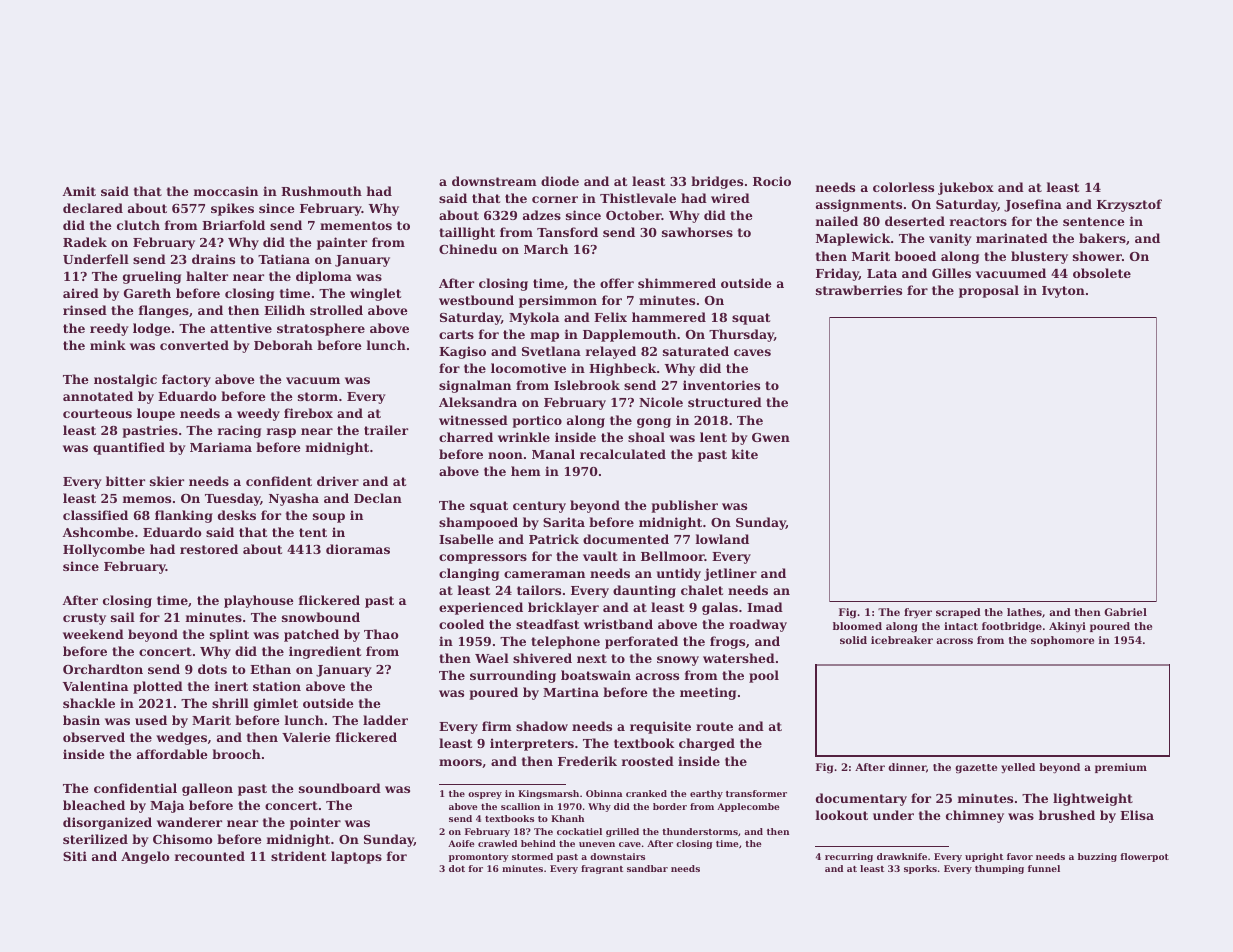 The width and height of the document is (1233, 952). Describe the element at coordinates (1018, 768) in the document. I see `yelled` at that location.
